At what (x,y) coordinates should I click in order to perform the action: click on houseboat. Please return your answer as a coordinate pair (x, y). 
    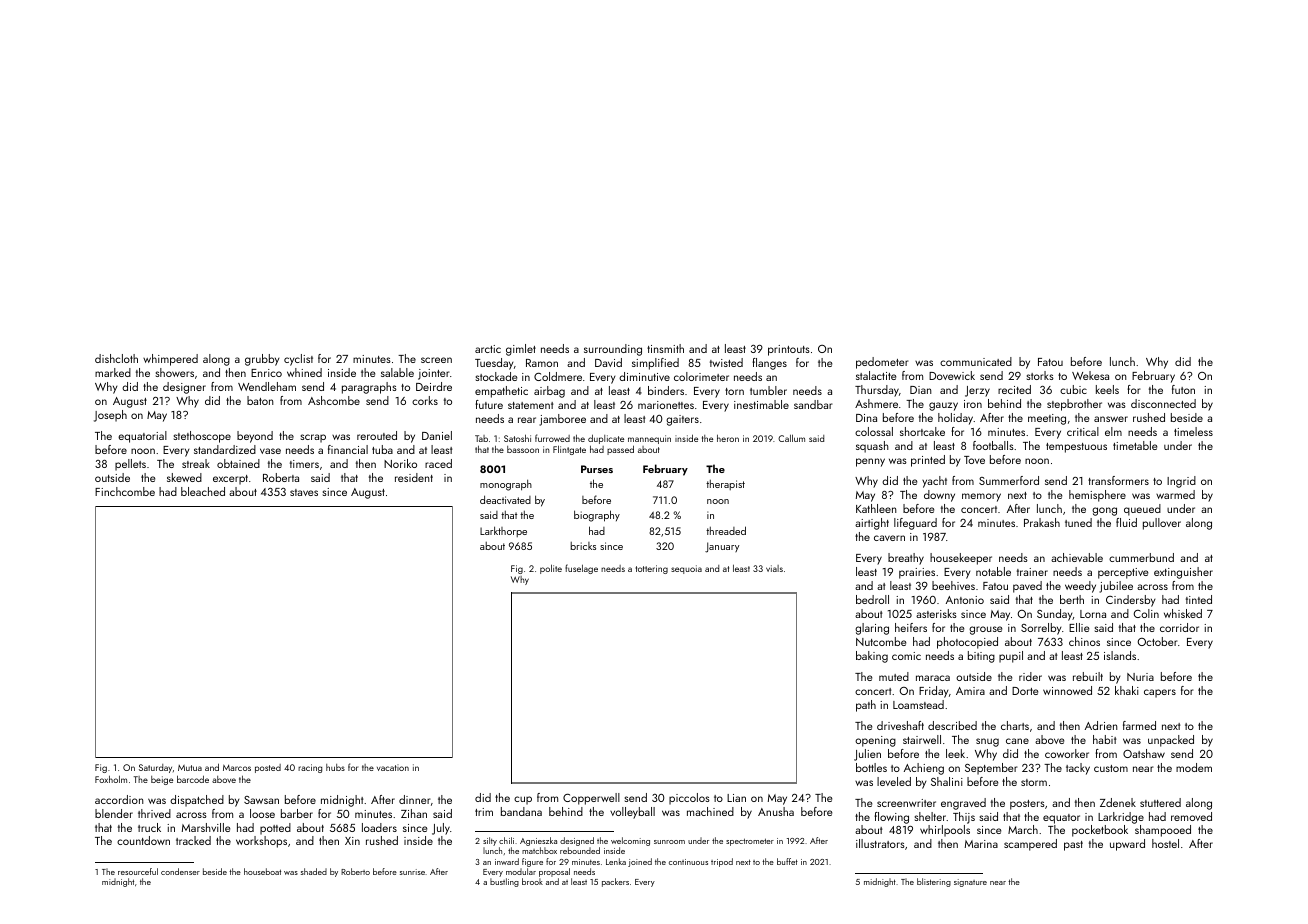
    Looking at the image, I should click on (262, 871).
